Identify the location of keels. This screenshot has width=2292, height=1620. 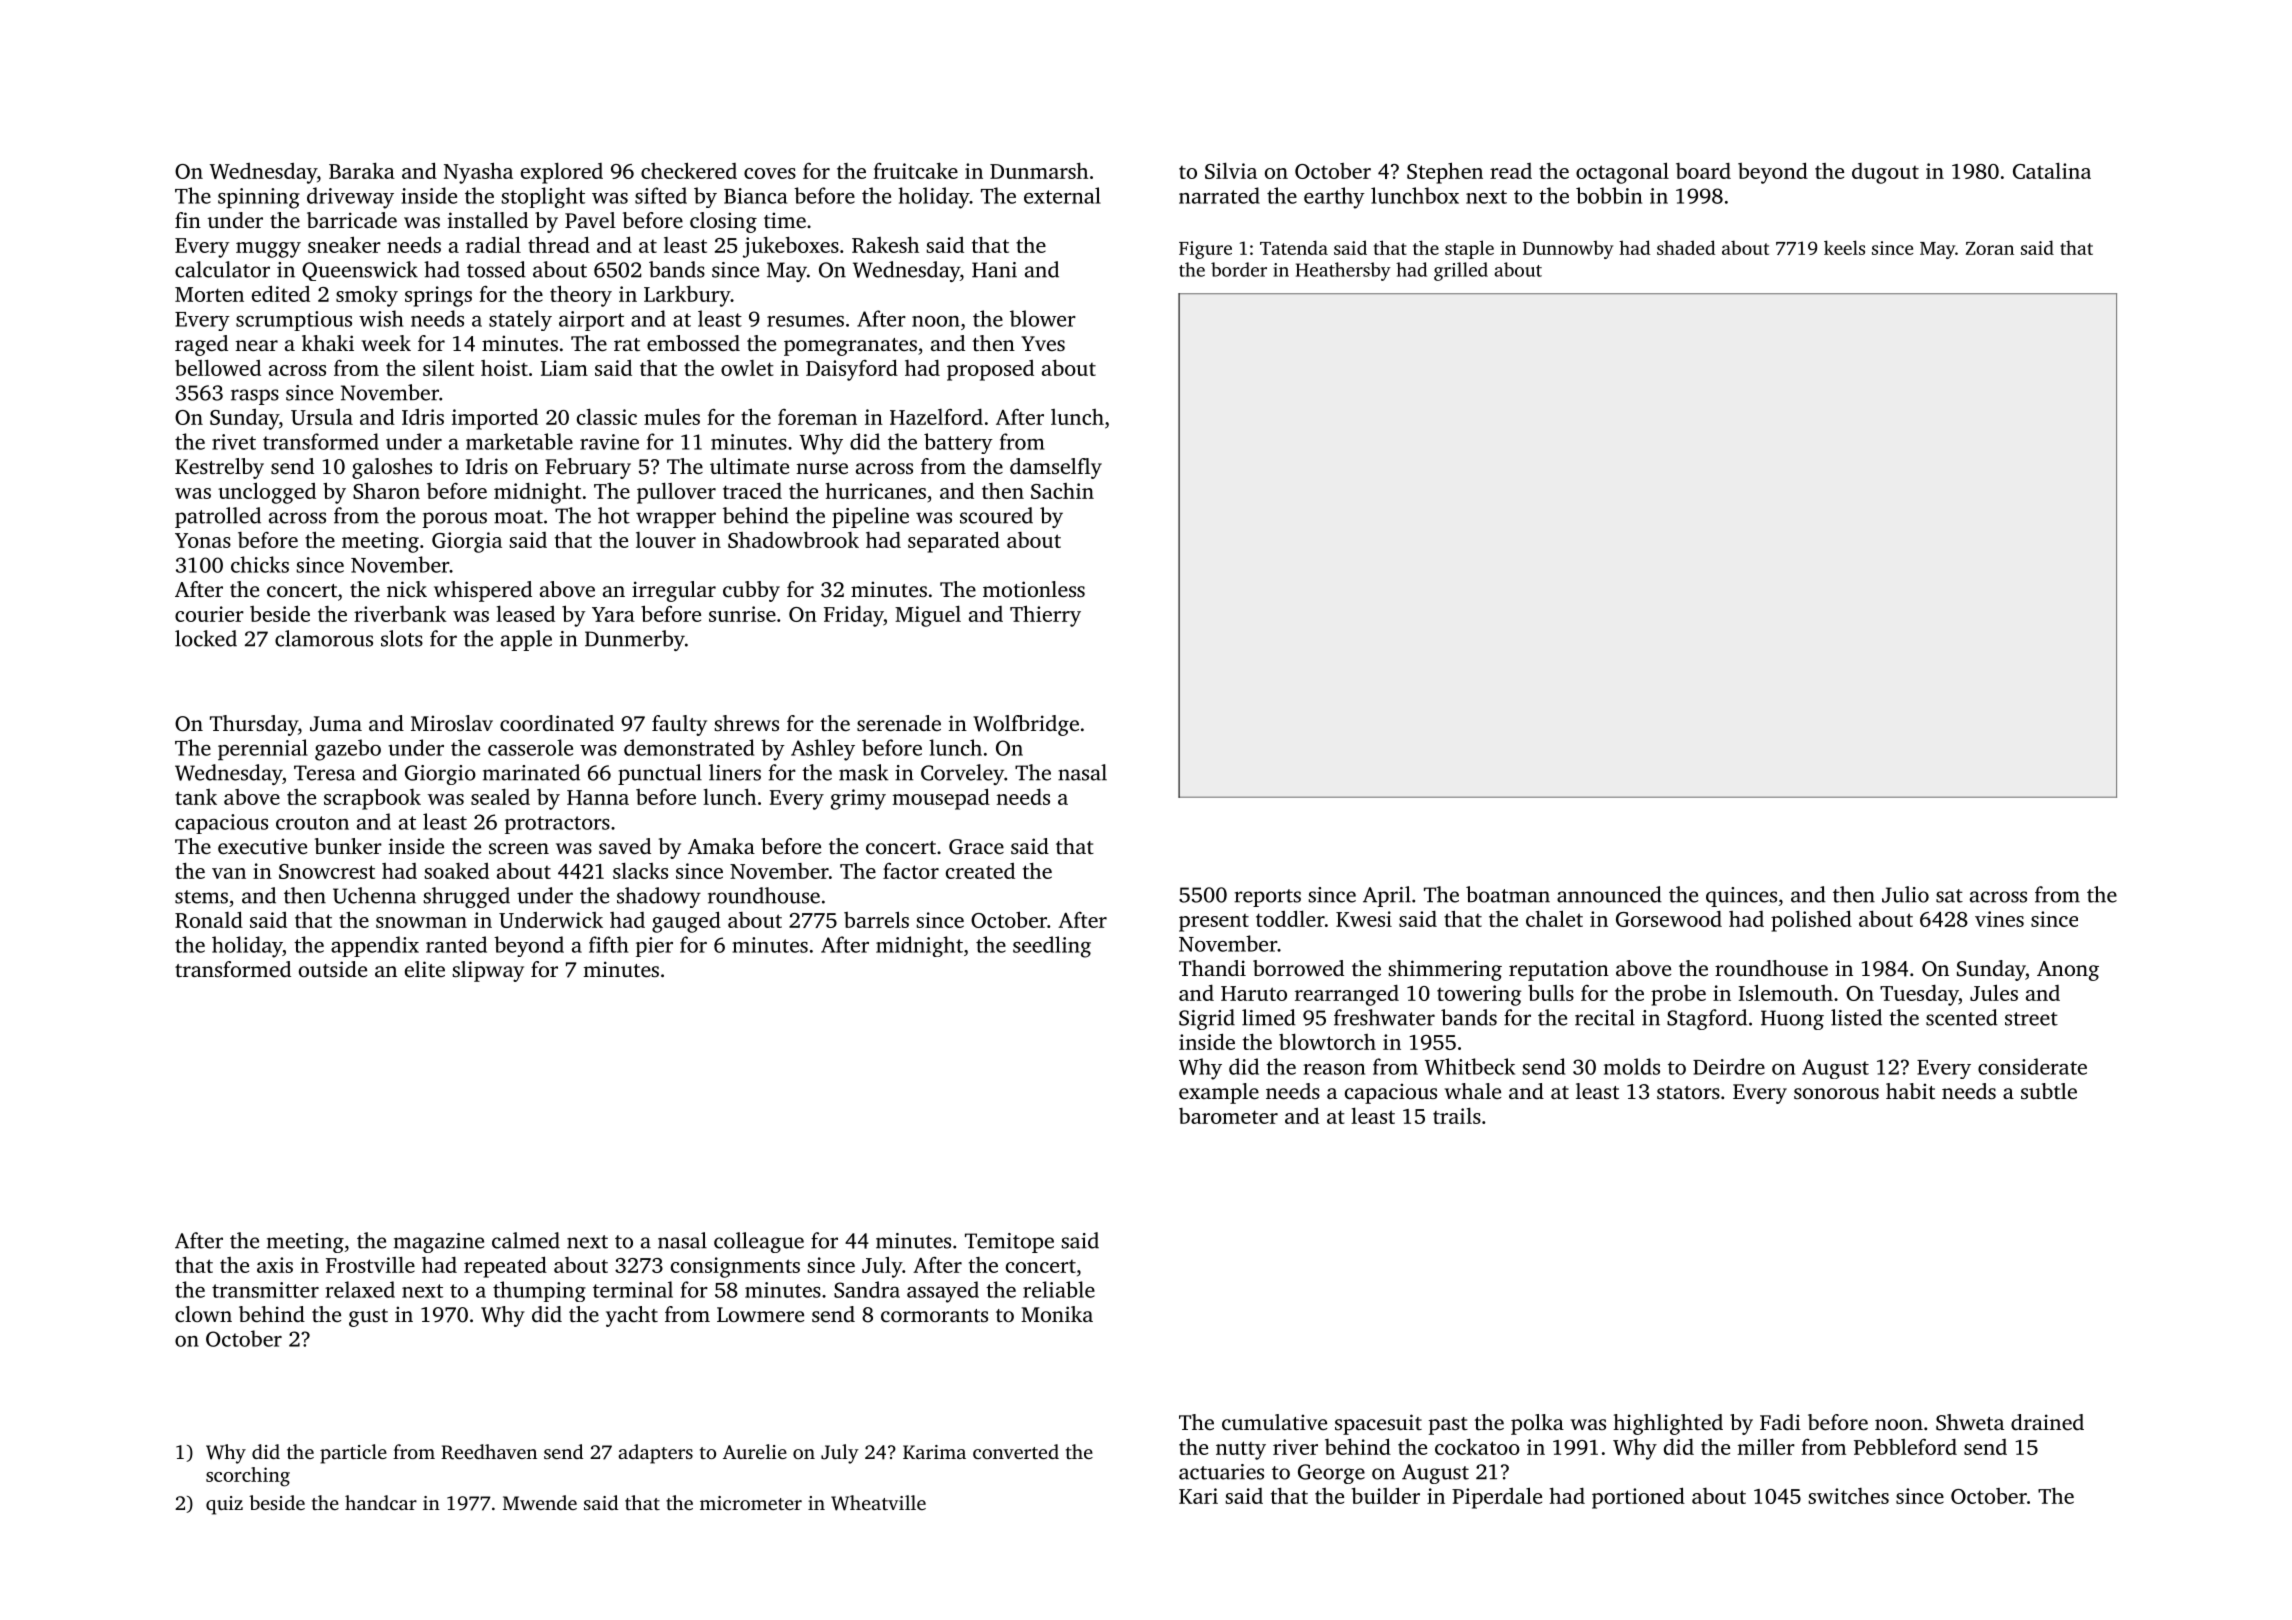
(1844, 247).
